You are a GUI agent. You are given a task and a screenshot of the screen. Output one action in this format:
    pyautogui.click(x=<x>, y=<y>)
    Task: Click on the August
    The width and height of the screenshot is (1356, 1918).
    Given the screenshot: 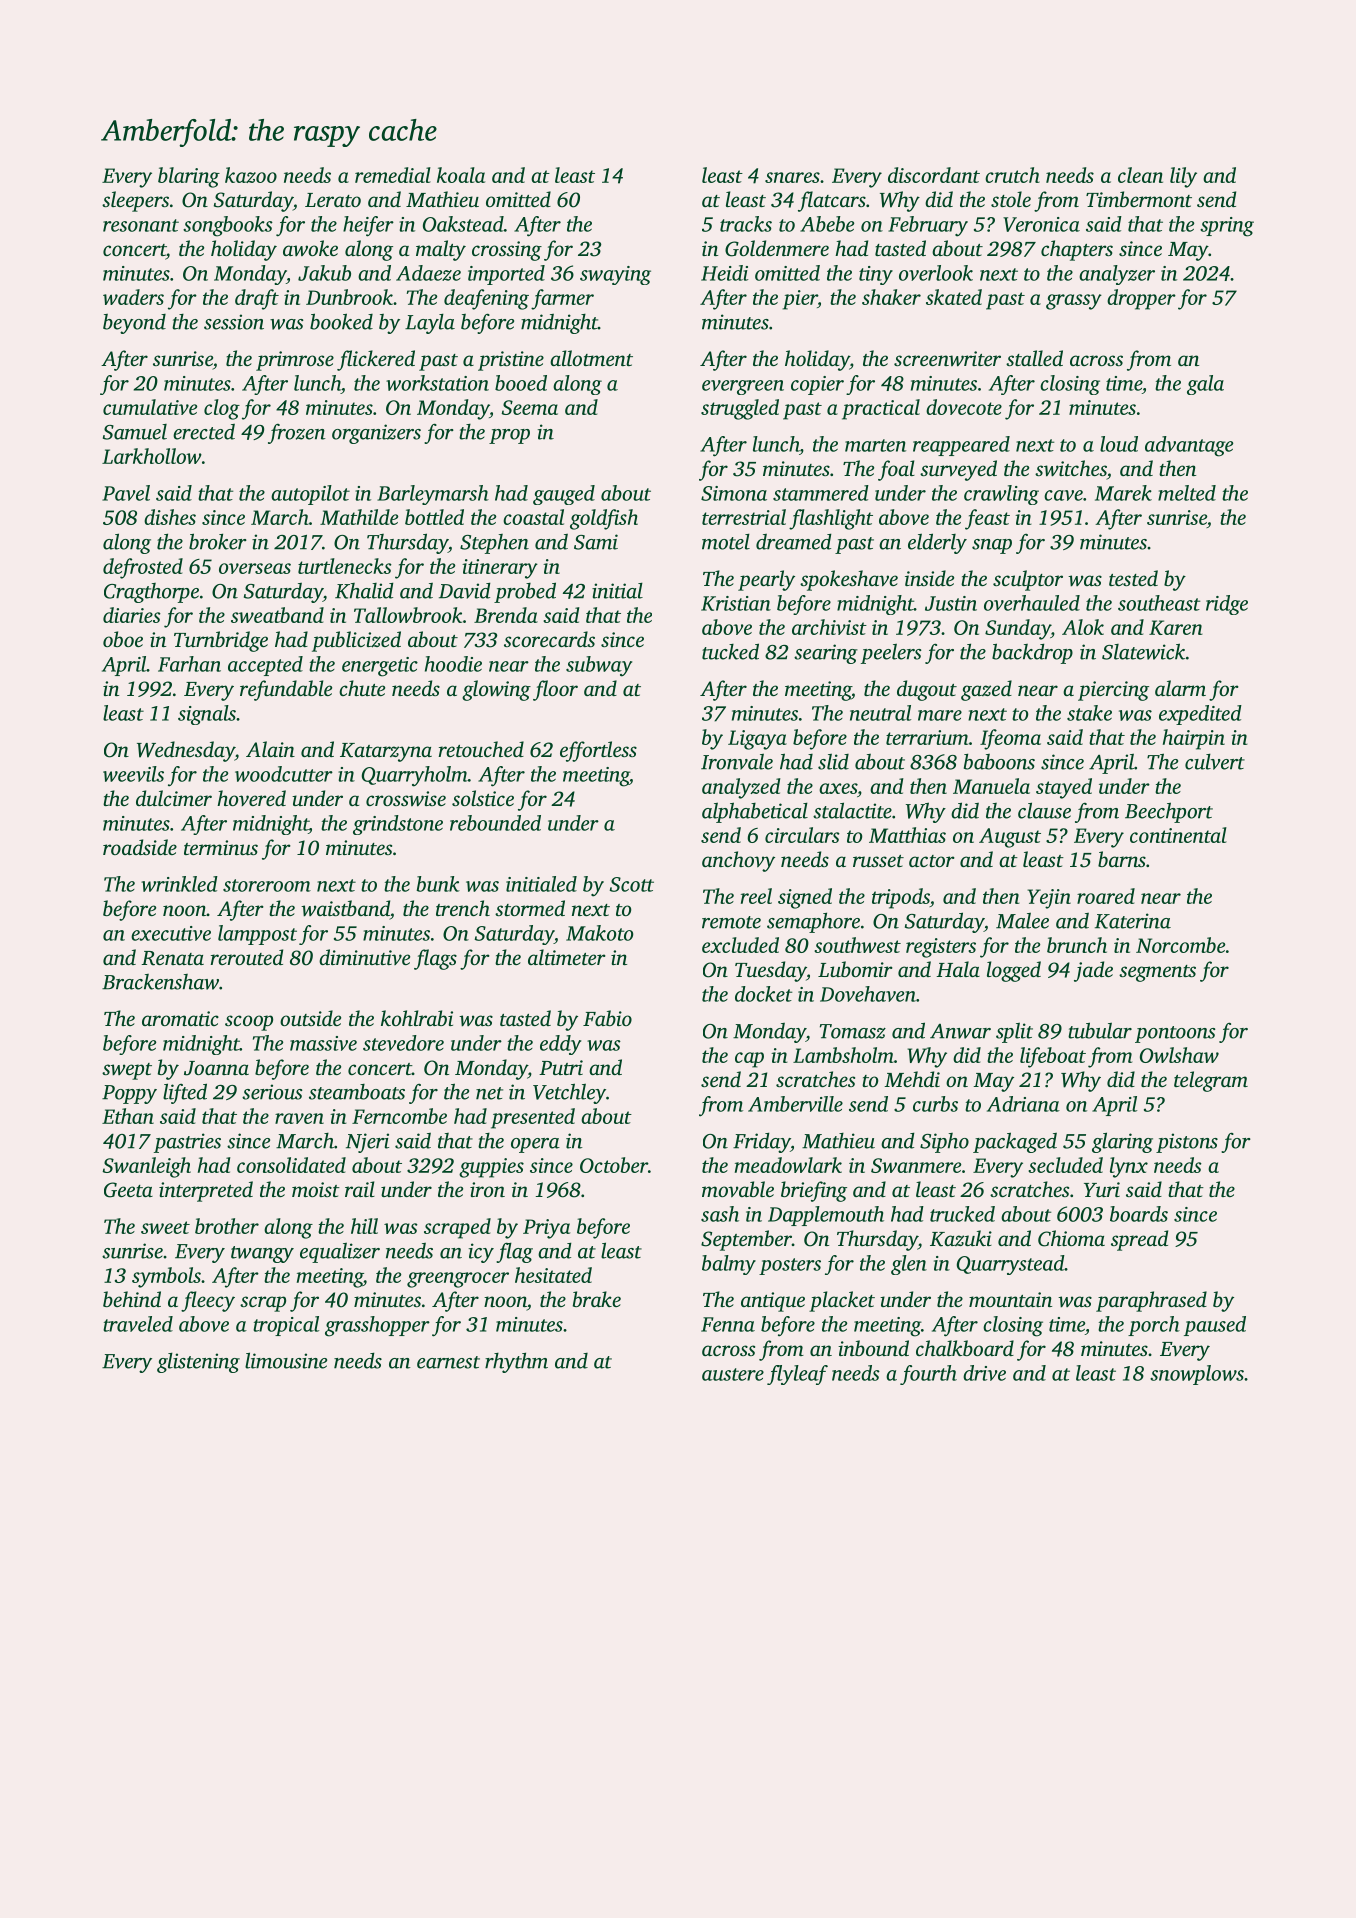 What is the action you would take?
    pyautogui.click(x=1010, y=838)
